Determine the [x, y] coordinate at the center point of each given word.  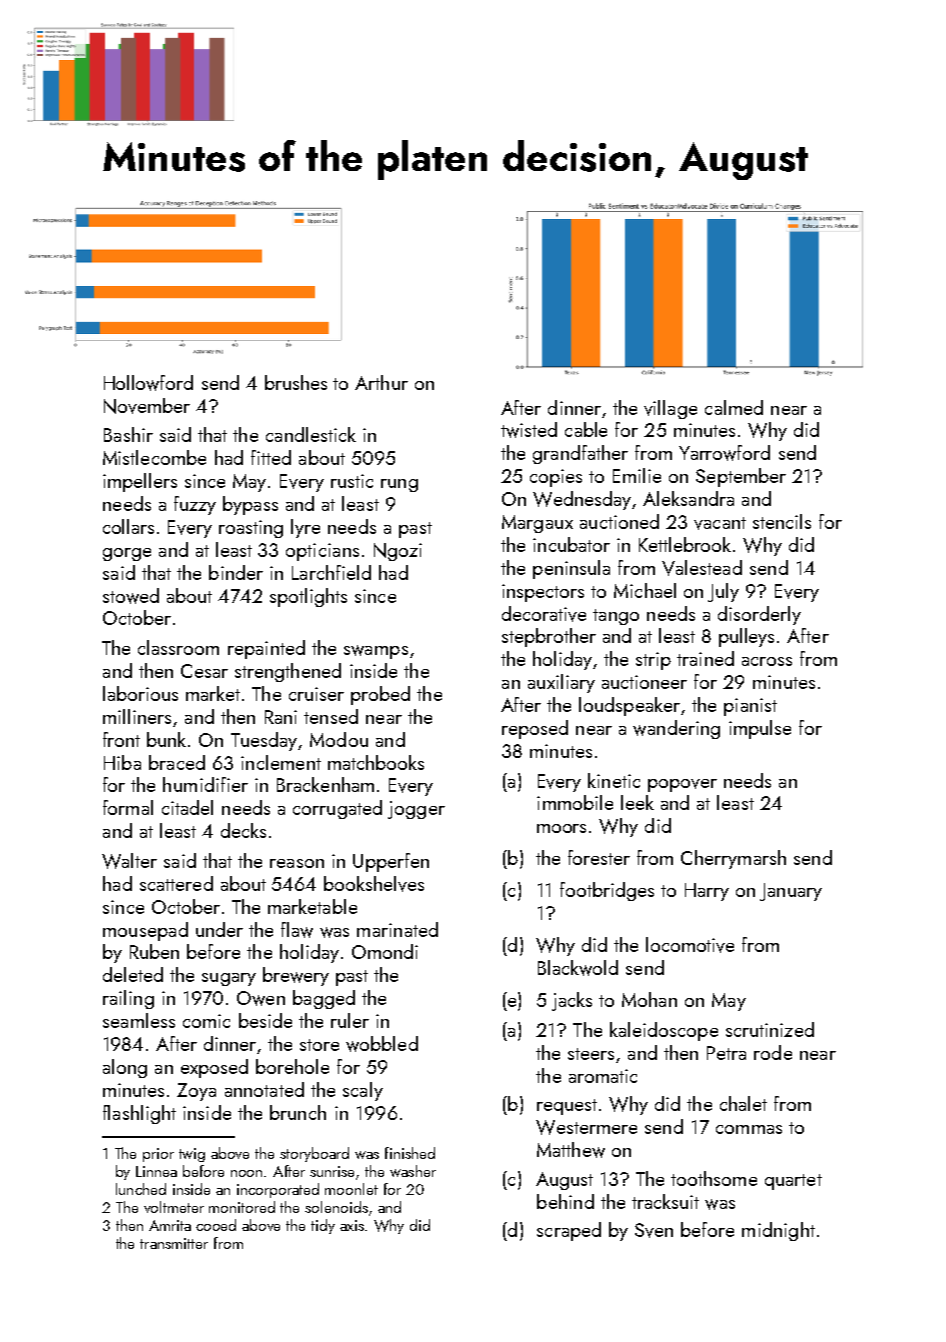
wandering [676, 729]
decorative [544, 614]
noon [246, 1173]
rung [399, 485]
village [670, 409]
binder [236, 572]
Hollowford [148, 383]
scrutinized [770, 1029]
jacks [572, 1001]
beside [265, 1020]
